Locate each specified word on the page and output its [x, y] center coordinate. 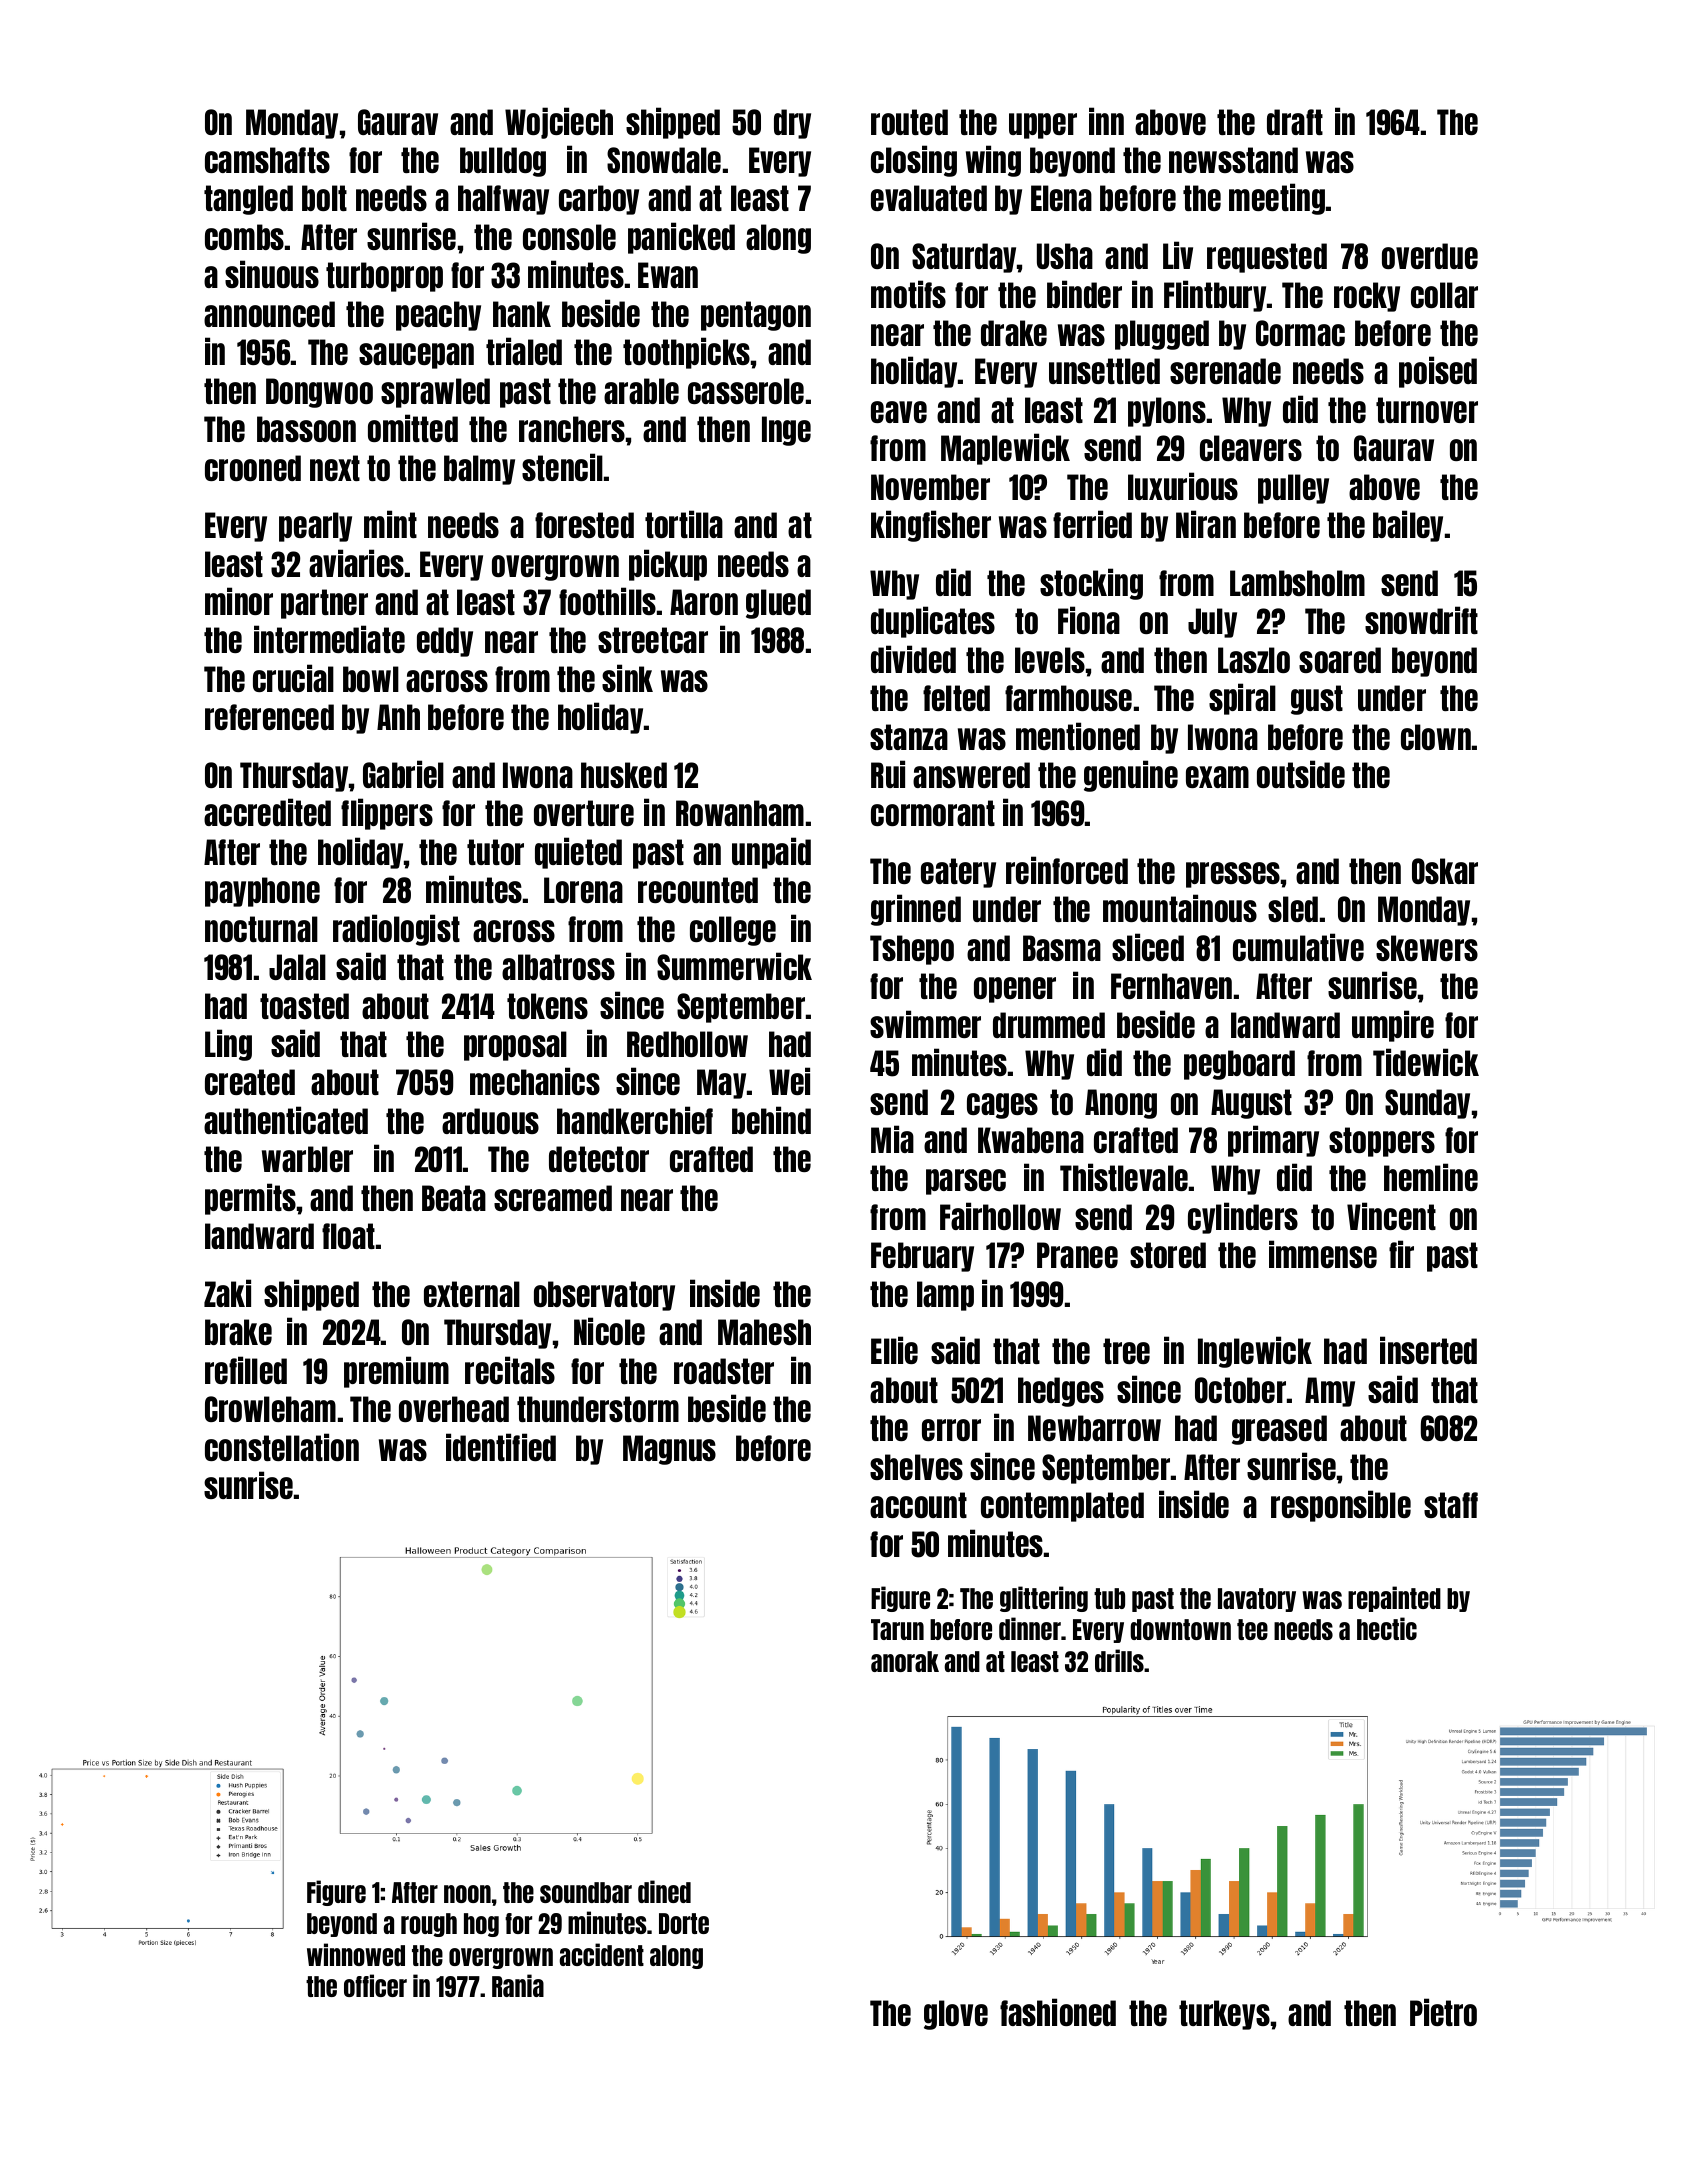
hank [522, 314]
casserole [746, 391]
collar [1444, 295]
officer [375, 1985]
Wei [789, 1081]
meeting [1277, 199]
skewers [1427, 948]
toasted [304, 1006]
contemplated [1062, 1507]
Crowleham [270, 1409]
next [335, 468]
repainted [1394, 1599]
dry [792, 124]
